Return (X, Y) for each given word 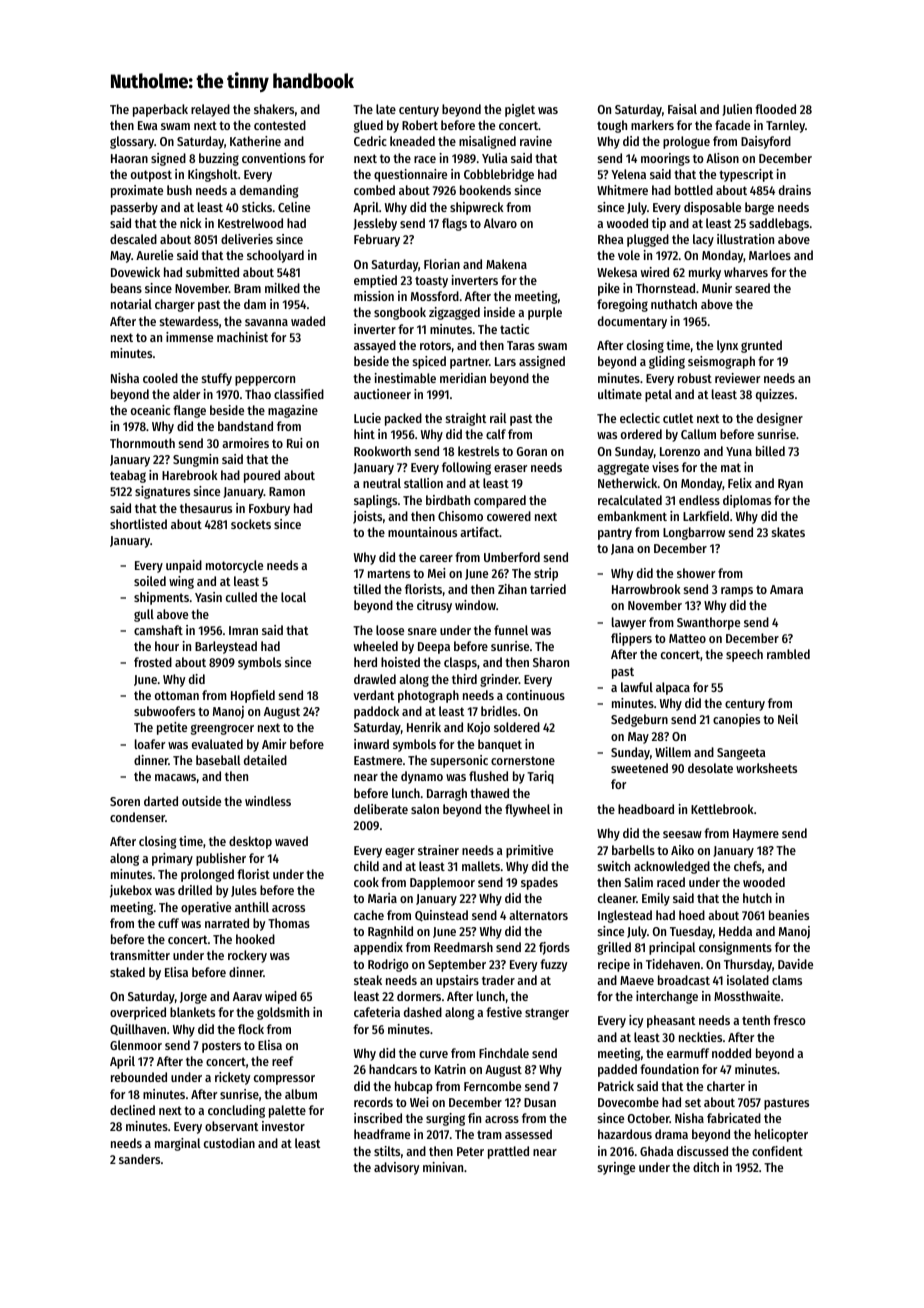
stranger (547, 1014)
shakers (274, 109)
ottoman (177, 695)
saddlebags (779, 224)
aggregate (623, 469)
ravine (536, 141)
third (464, 679)
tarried (548, 589)
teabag (128, 476)
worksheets (766, 768)
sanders (139, 1159)
